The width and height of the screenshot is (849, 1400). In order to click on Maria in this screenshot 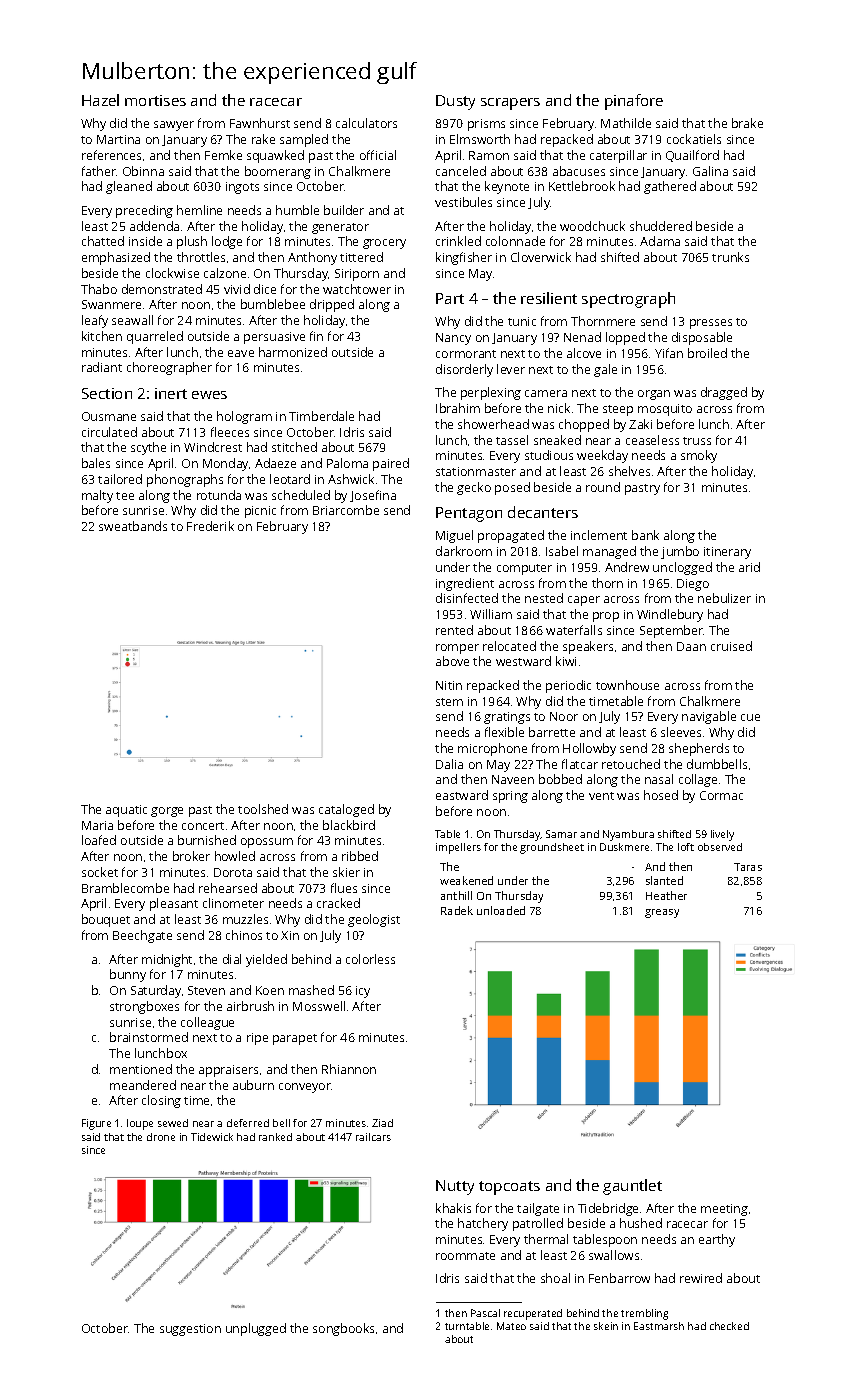, I will do `click(97, 825)`.
